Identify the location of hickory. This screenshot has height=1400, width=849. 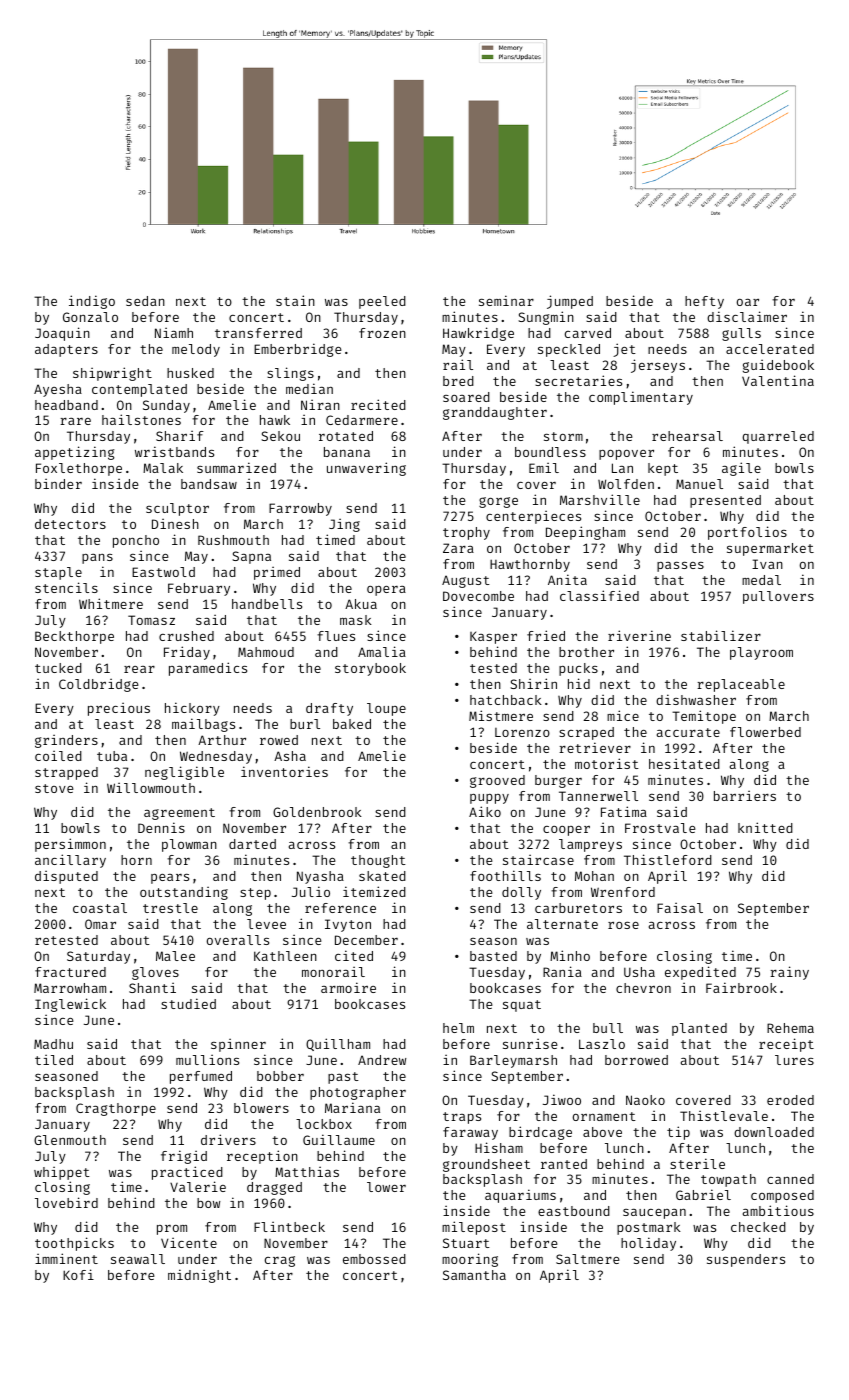
(192, 709).
